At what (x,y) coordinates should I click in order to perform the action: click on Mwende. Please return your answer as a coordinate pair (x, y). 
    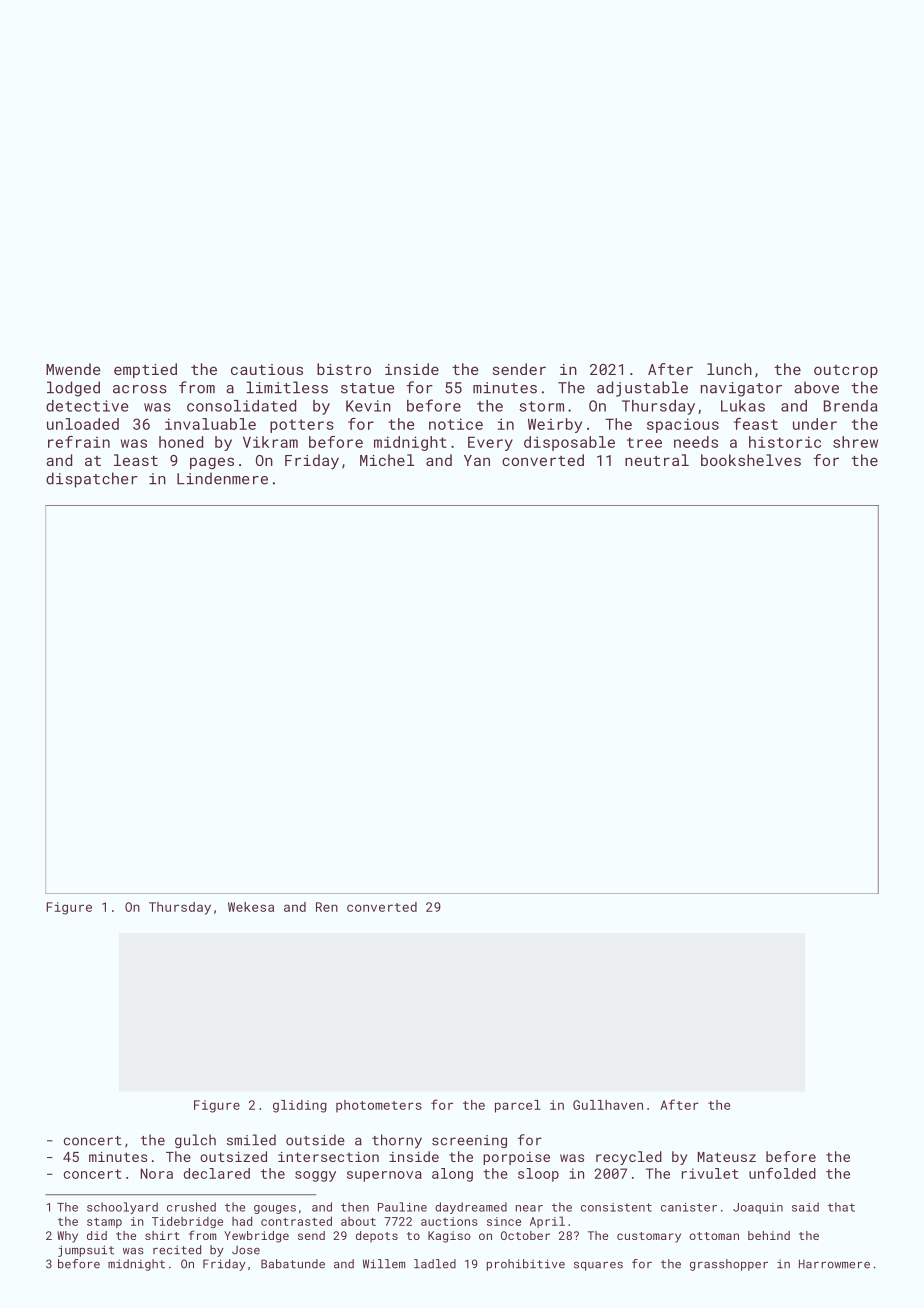
    Looking at the image, I should click on (73, 369).
